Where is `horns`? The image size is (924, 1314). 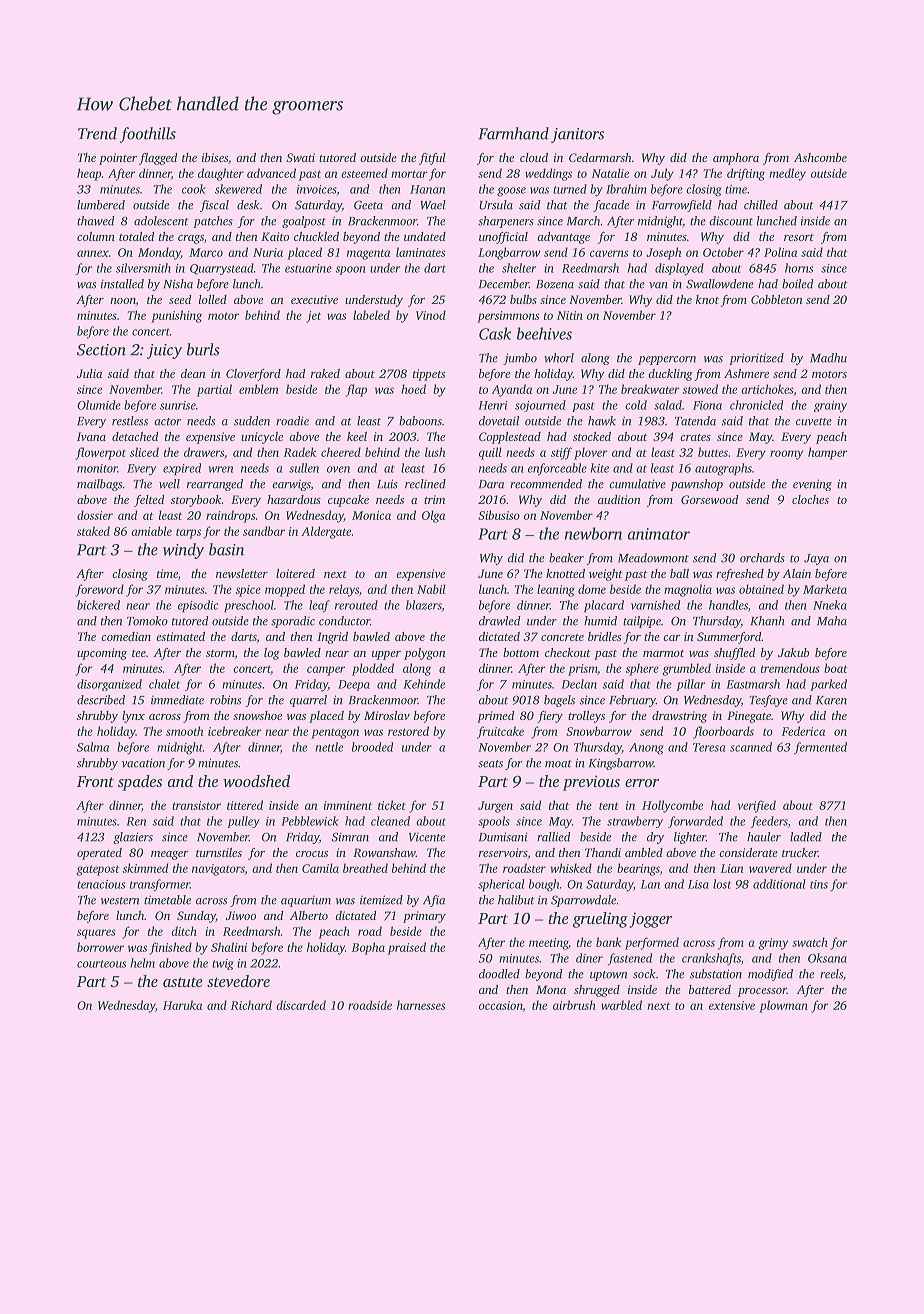 horns is located at coordinates (799, 268).
